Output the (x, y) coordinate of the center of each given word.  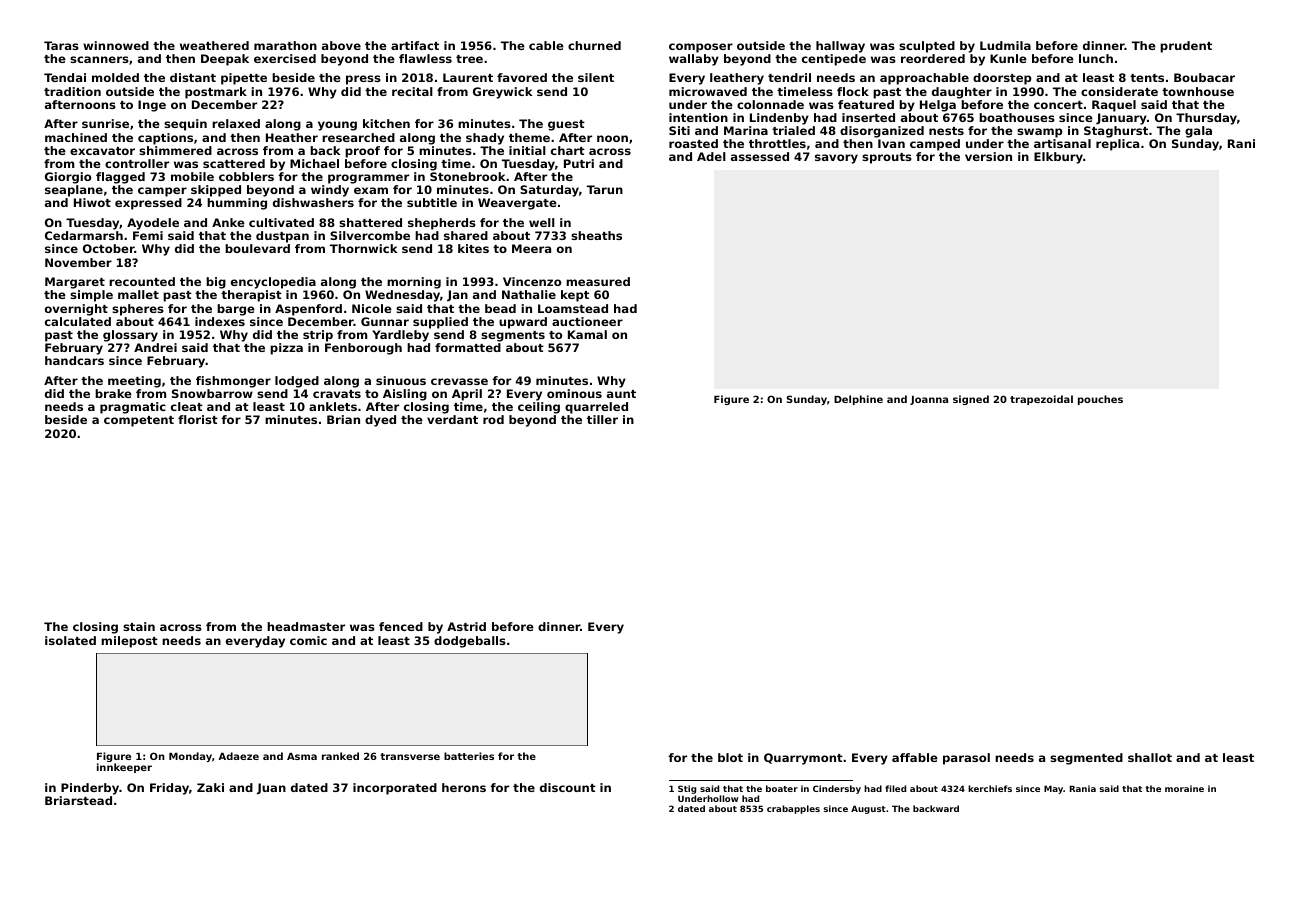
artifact (415, 45)
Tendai (65, 77)
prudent (1186, 47)
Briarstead (78, 800)
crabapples (793, 809)
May (1053, 789)
